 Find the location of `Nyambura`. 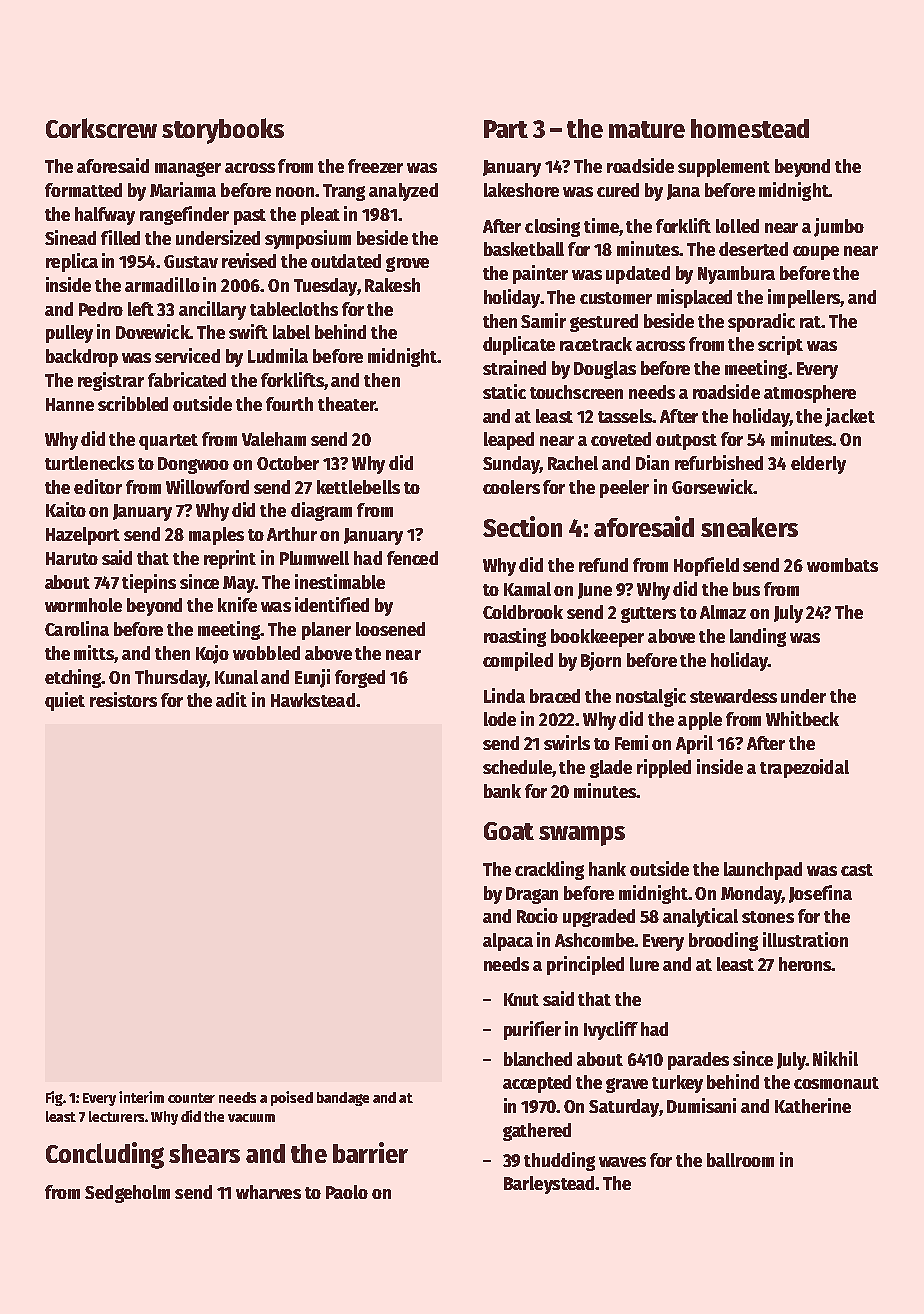

Nyambura is located at coordinates (736, 275).
